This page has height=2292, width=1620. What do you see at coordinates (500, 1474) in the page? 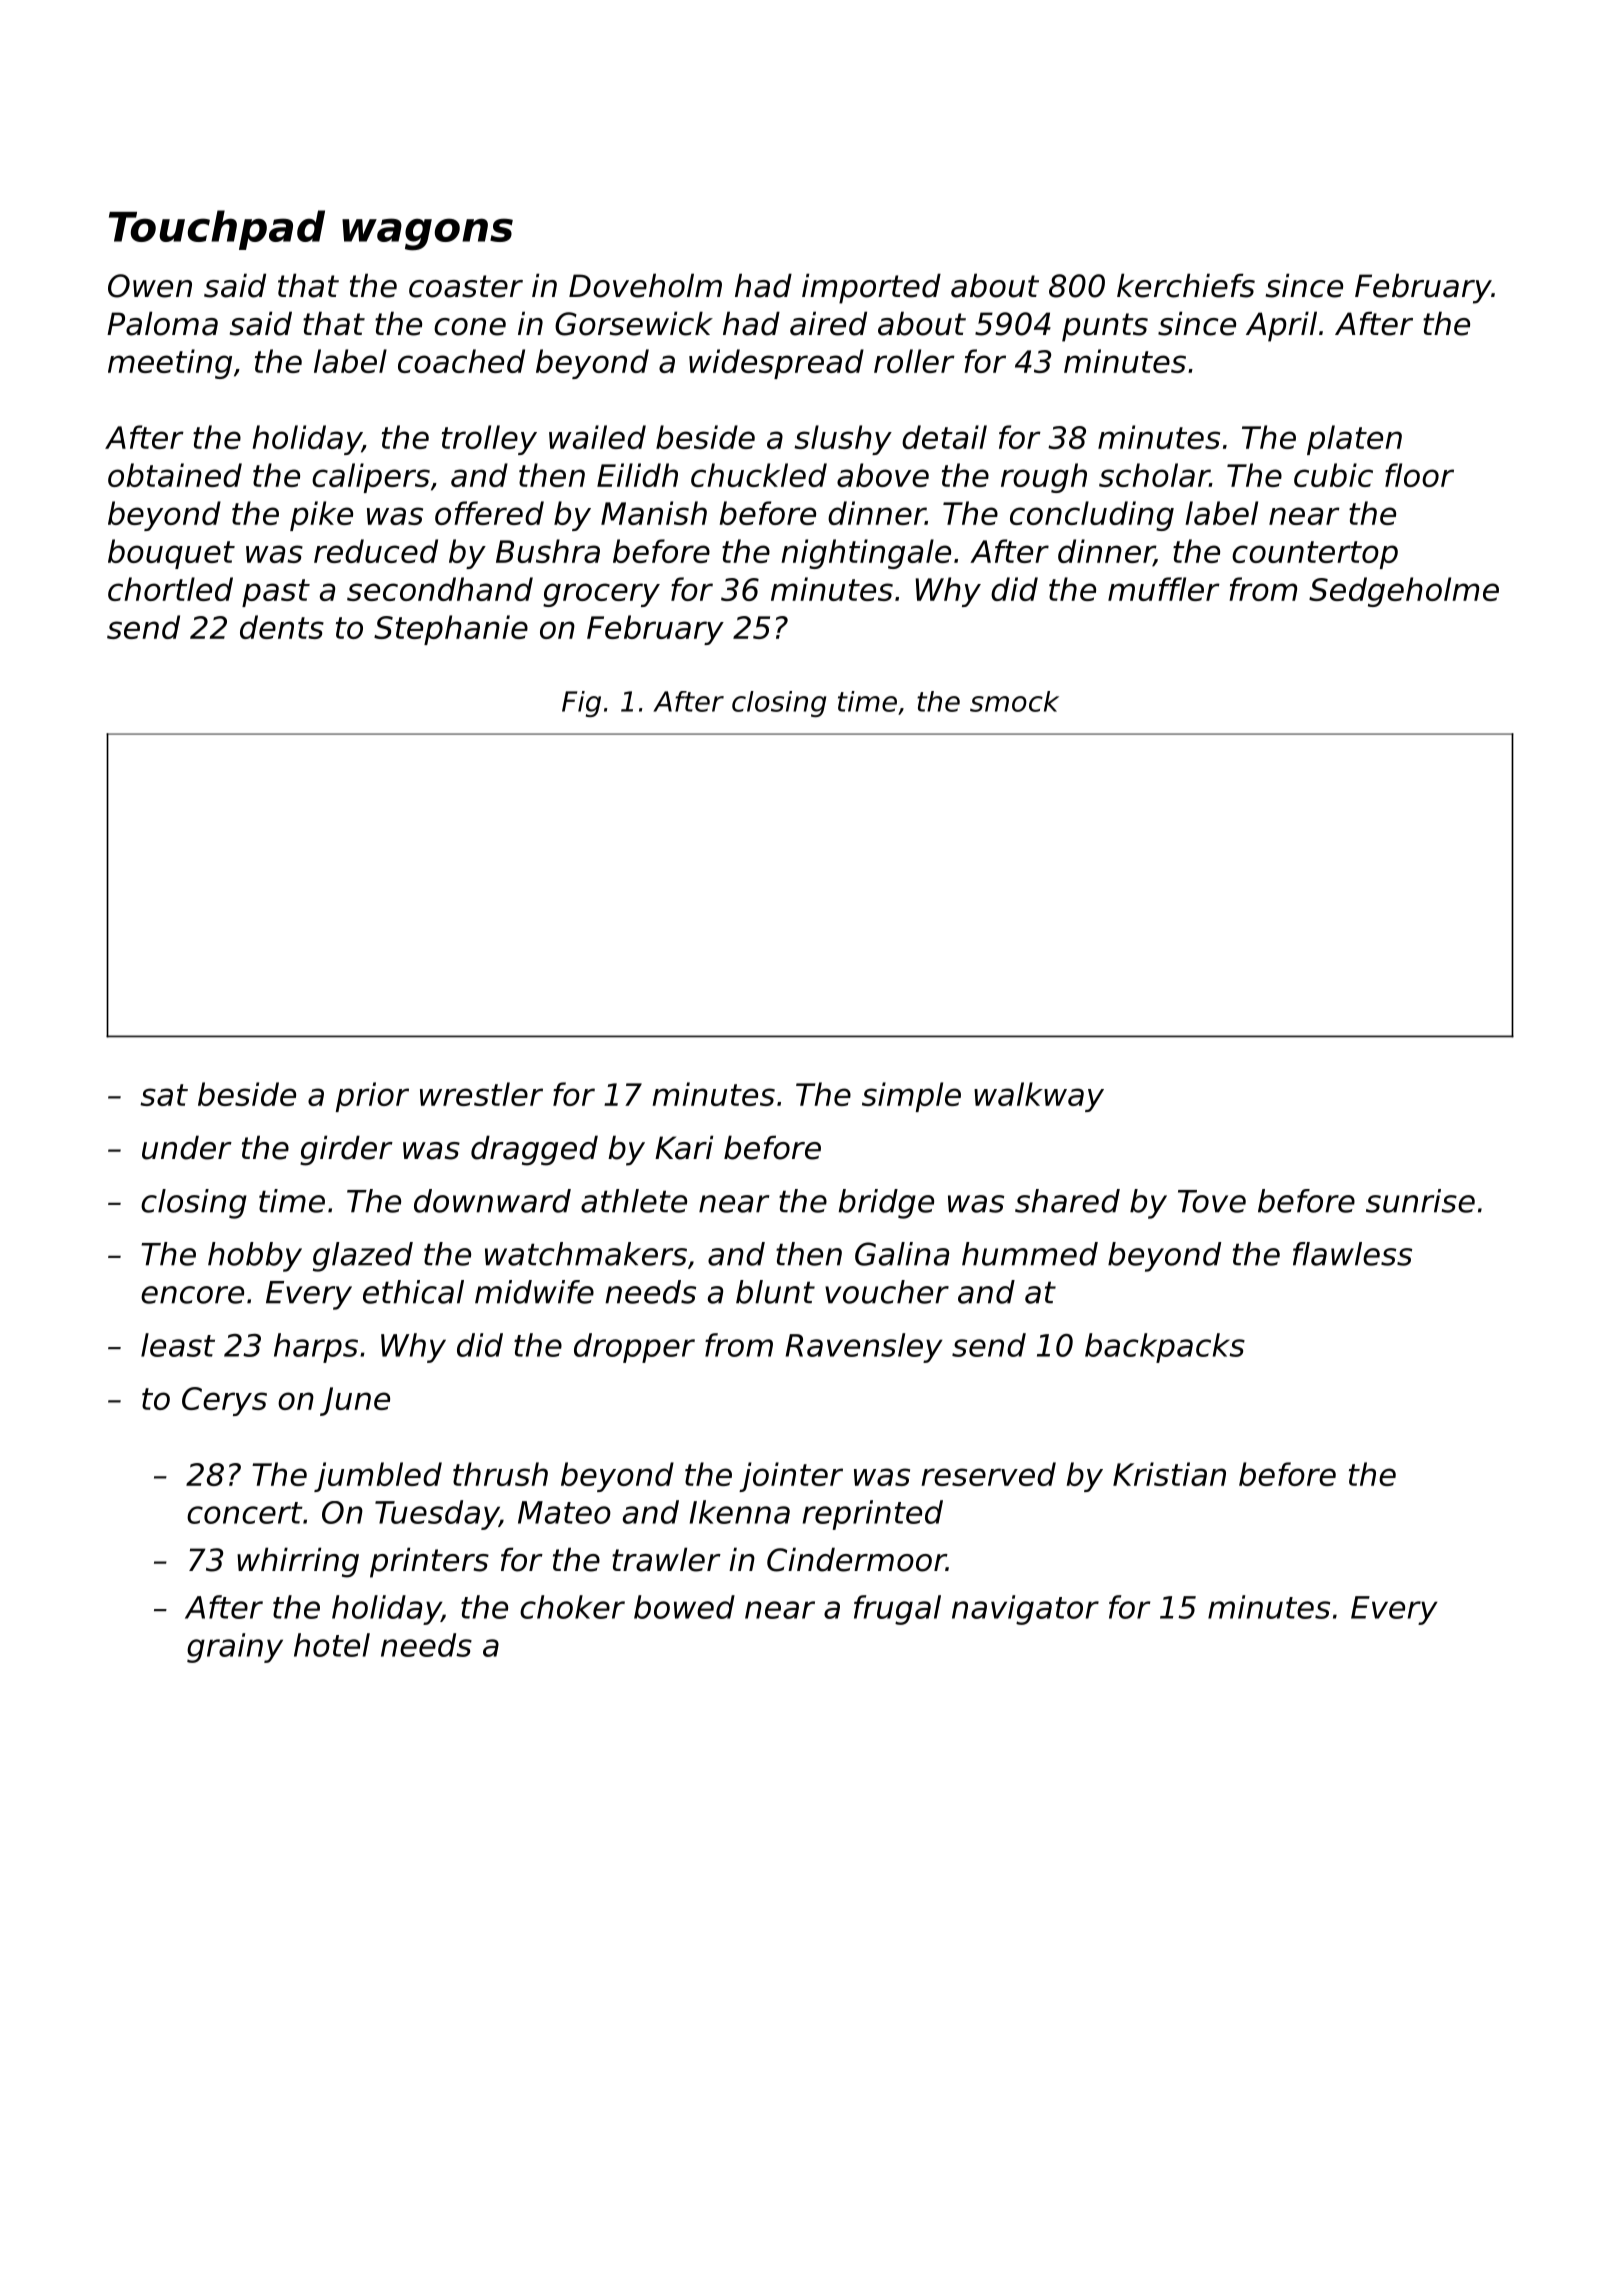
I see `thrush` at bounding box center [500, 1474].
